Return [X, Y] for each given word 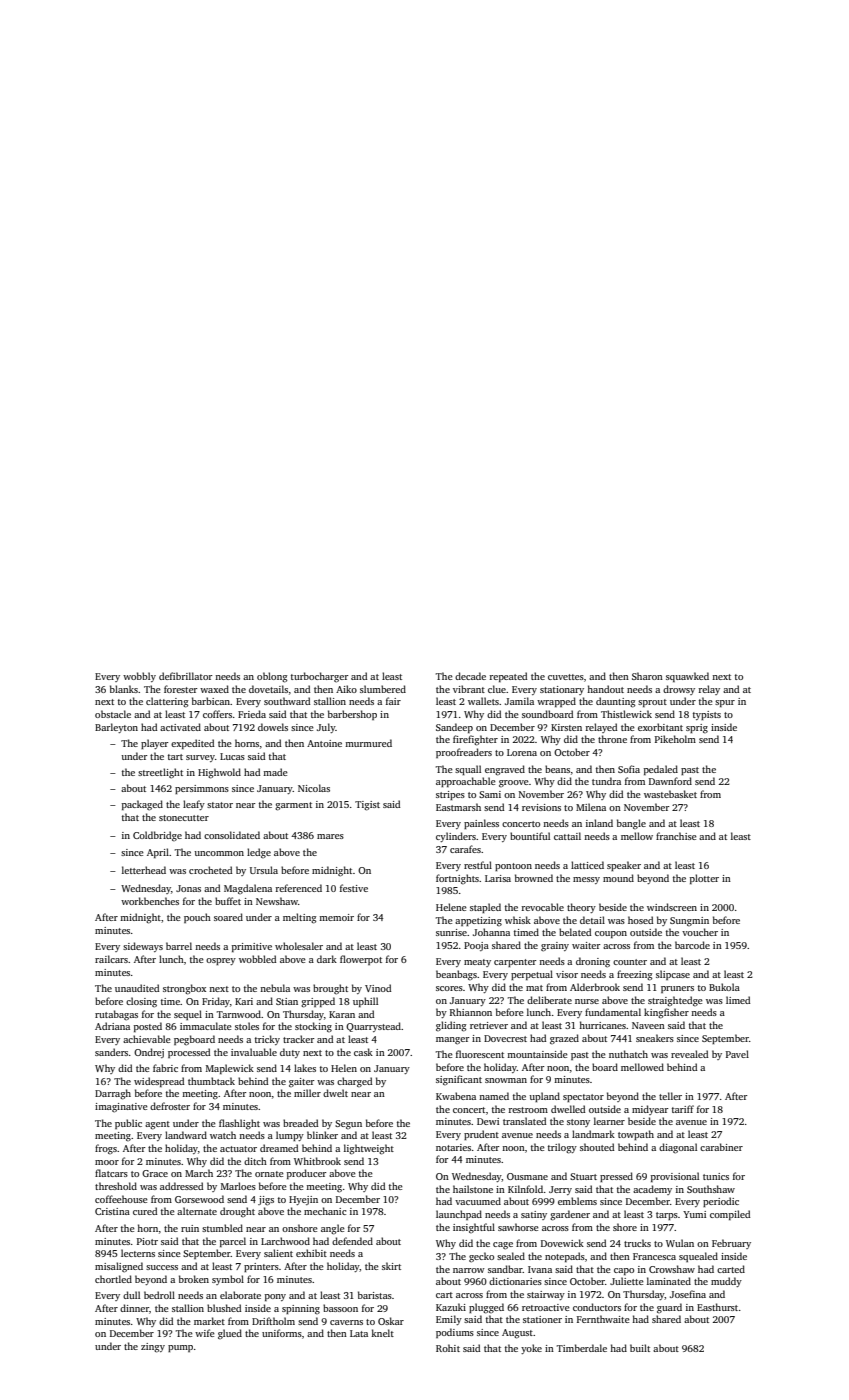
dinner [134, 1308]
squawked [687, 677]
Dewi [488, 1121]
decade [470, 676]
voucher [700, 932]
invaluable [254, 1052]
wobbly [139, 677]
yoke [531, 1349]
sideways [143, 947]
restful [478, 865]
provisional [675, 1177]
